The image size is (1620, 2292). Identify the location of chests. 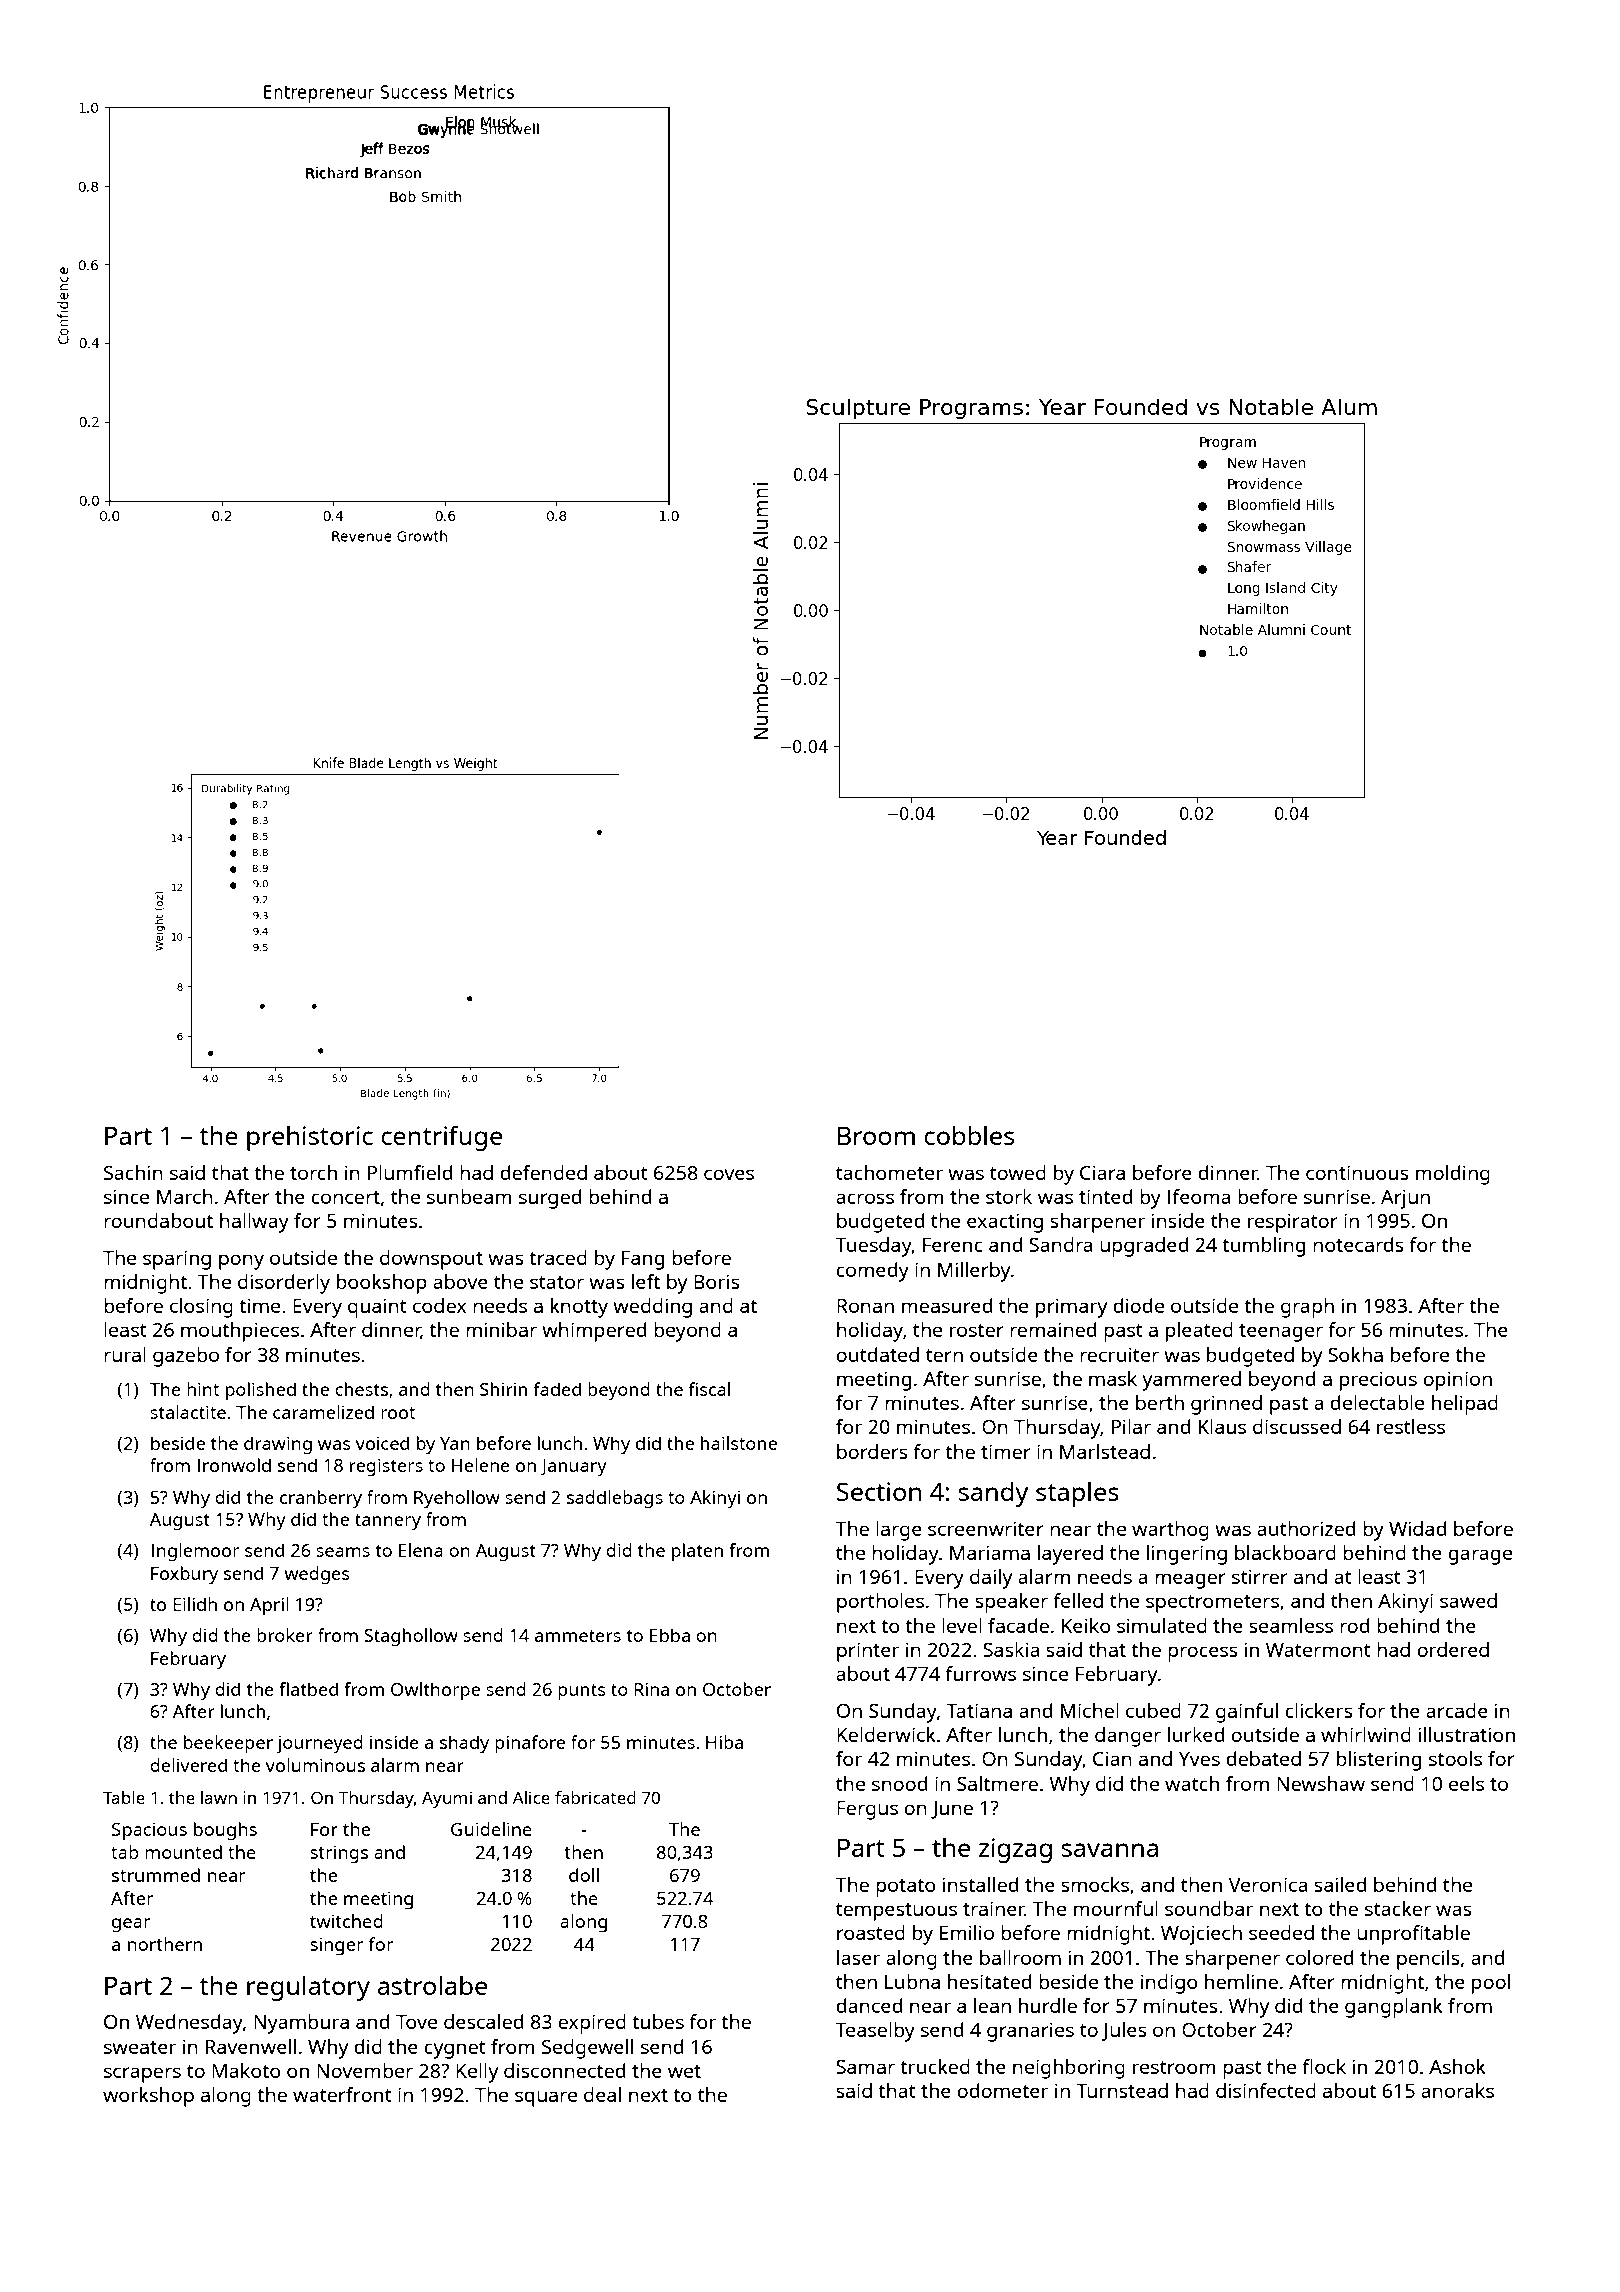
(361, 1389).
